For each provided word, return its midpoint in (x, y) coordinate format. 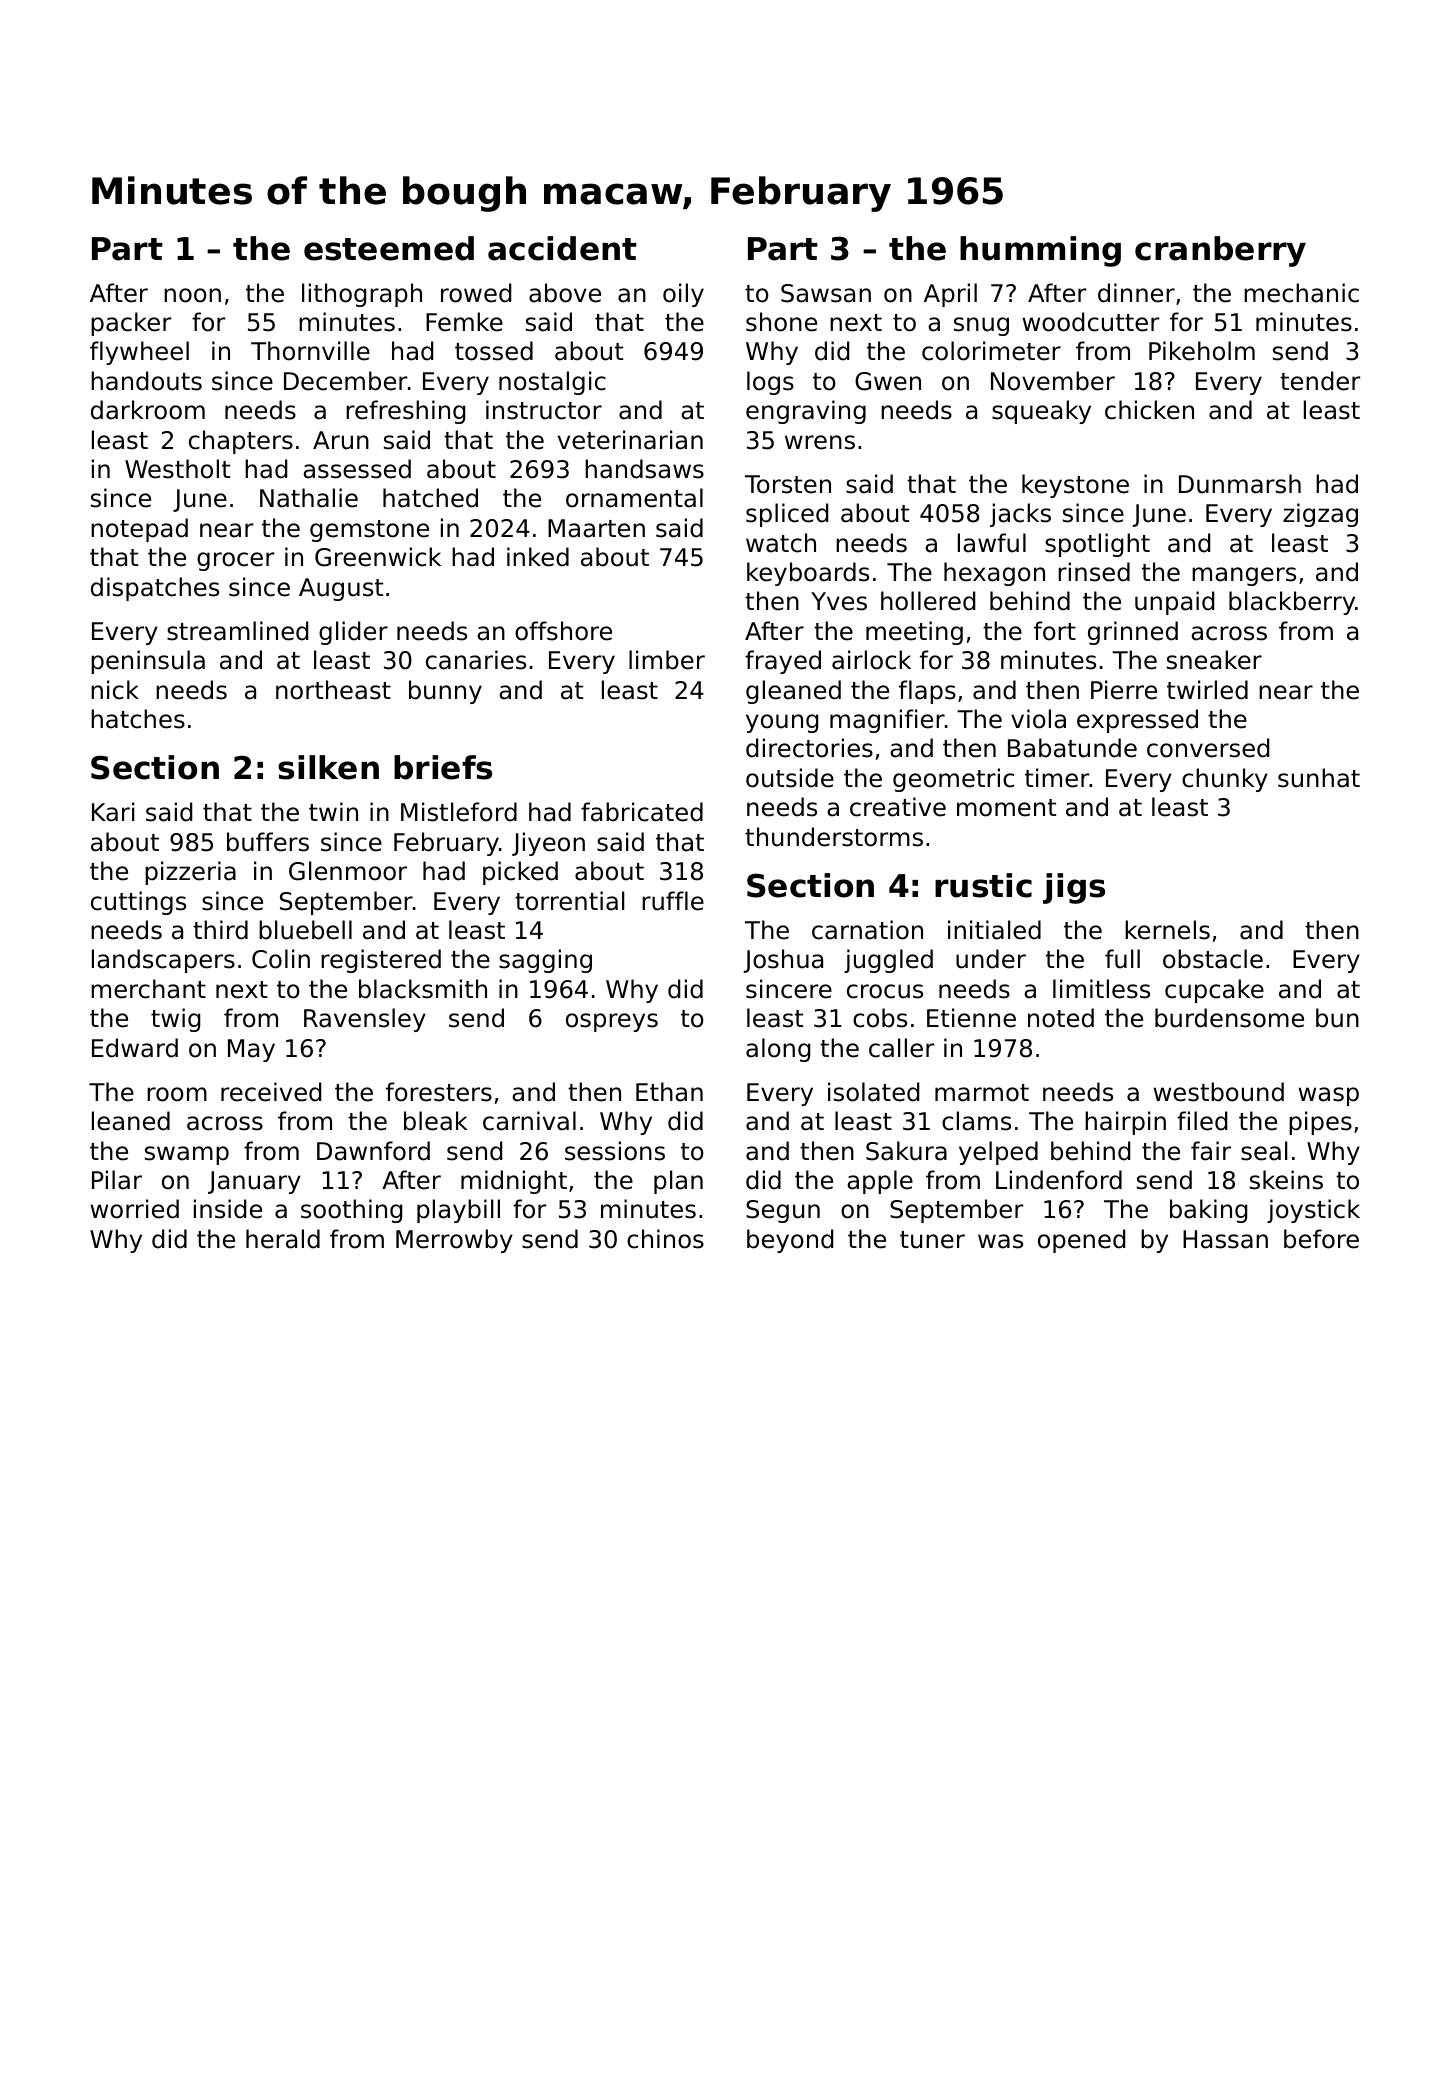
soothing (351, 1211)
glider (353, 633)
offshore (563, 631)
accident (562, 248)
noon (192, 295)
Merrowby (454, 1241)
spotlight (1097, 545)
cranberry (1220, 251)
